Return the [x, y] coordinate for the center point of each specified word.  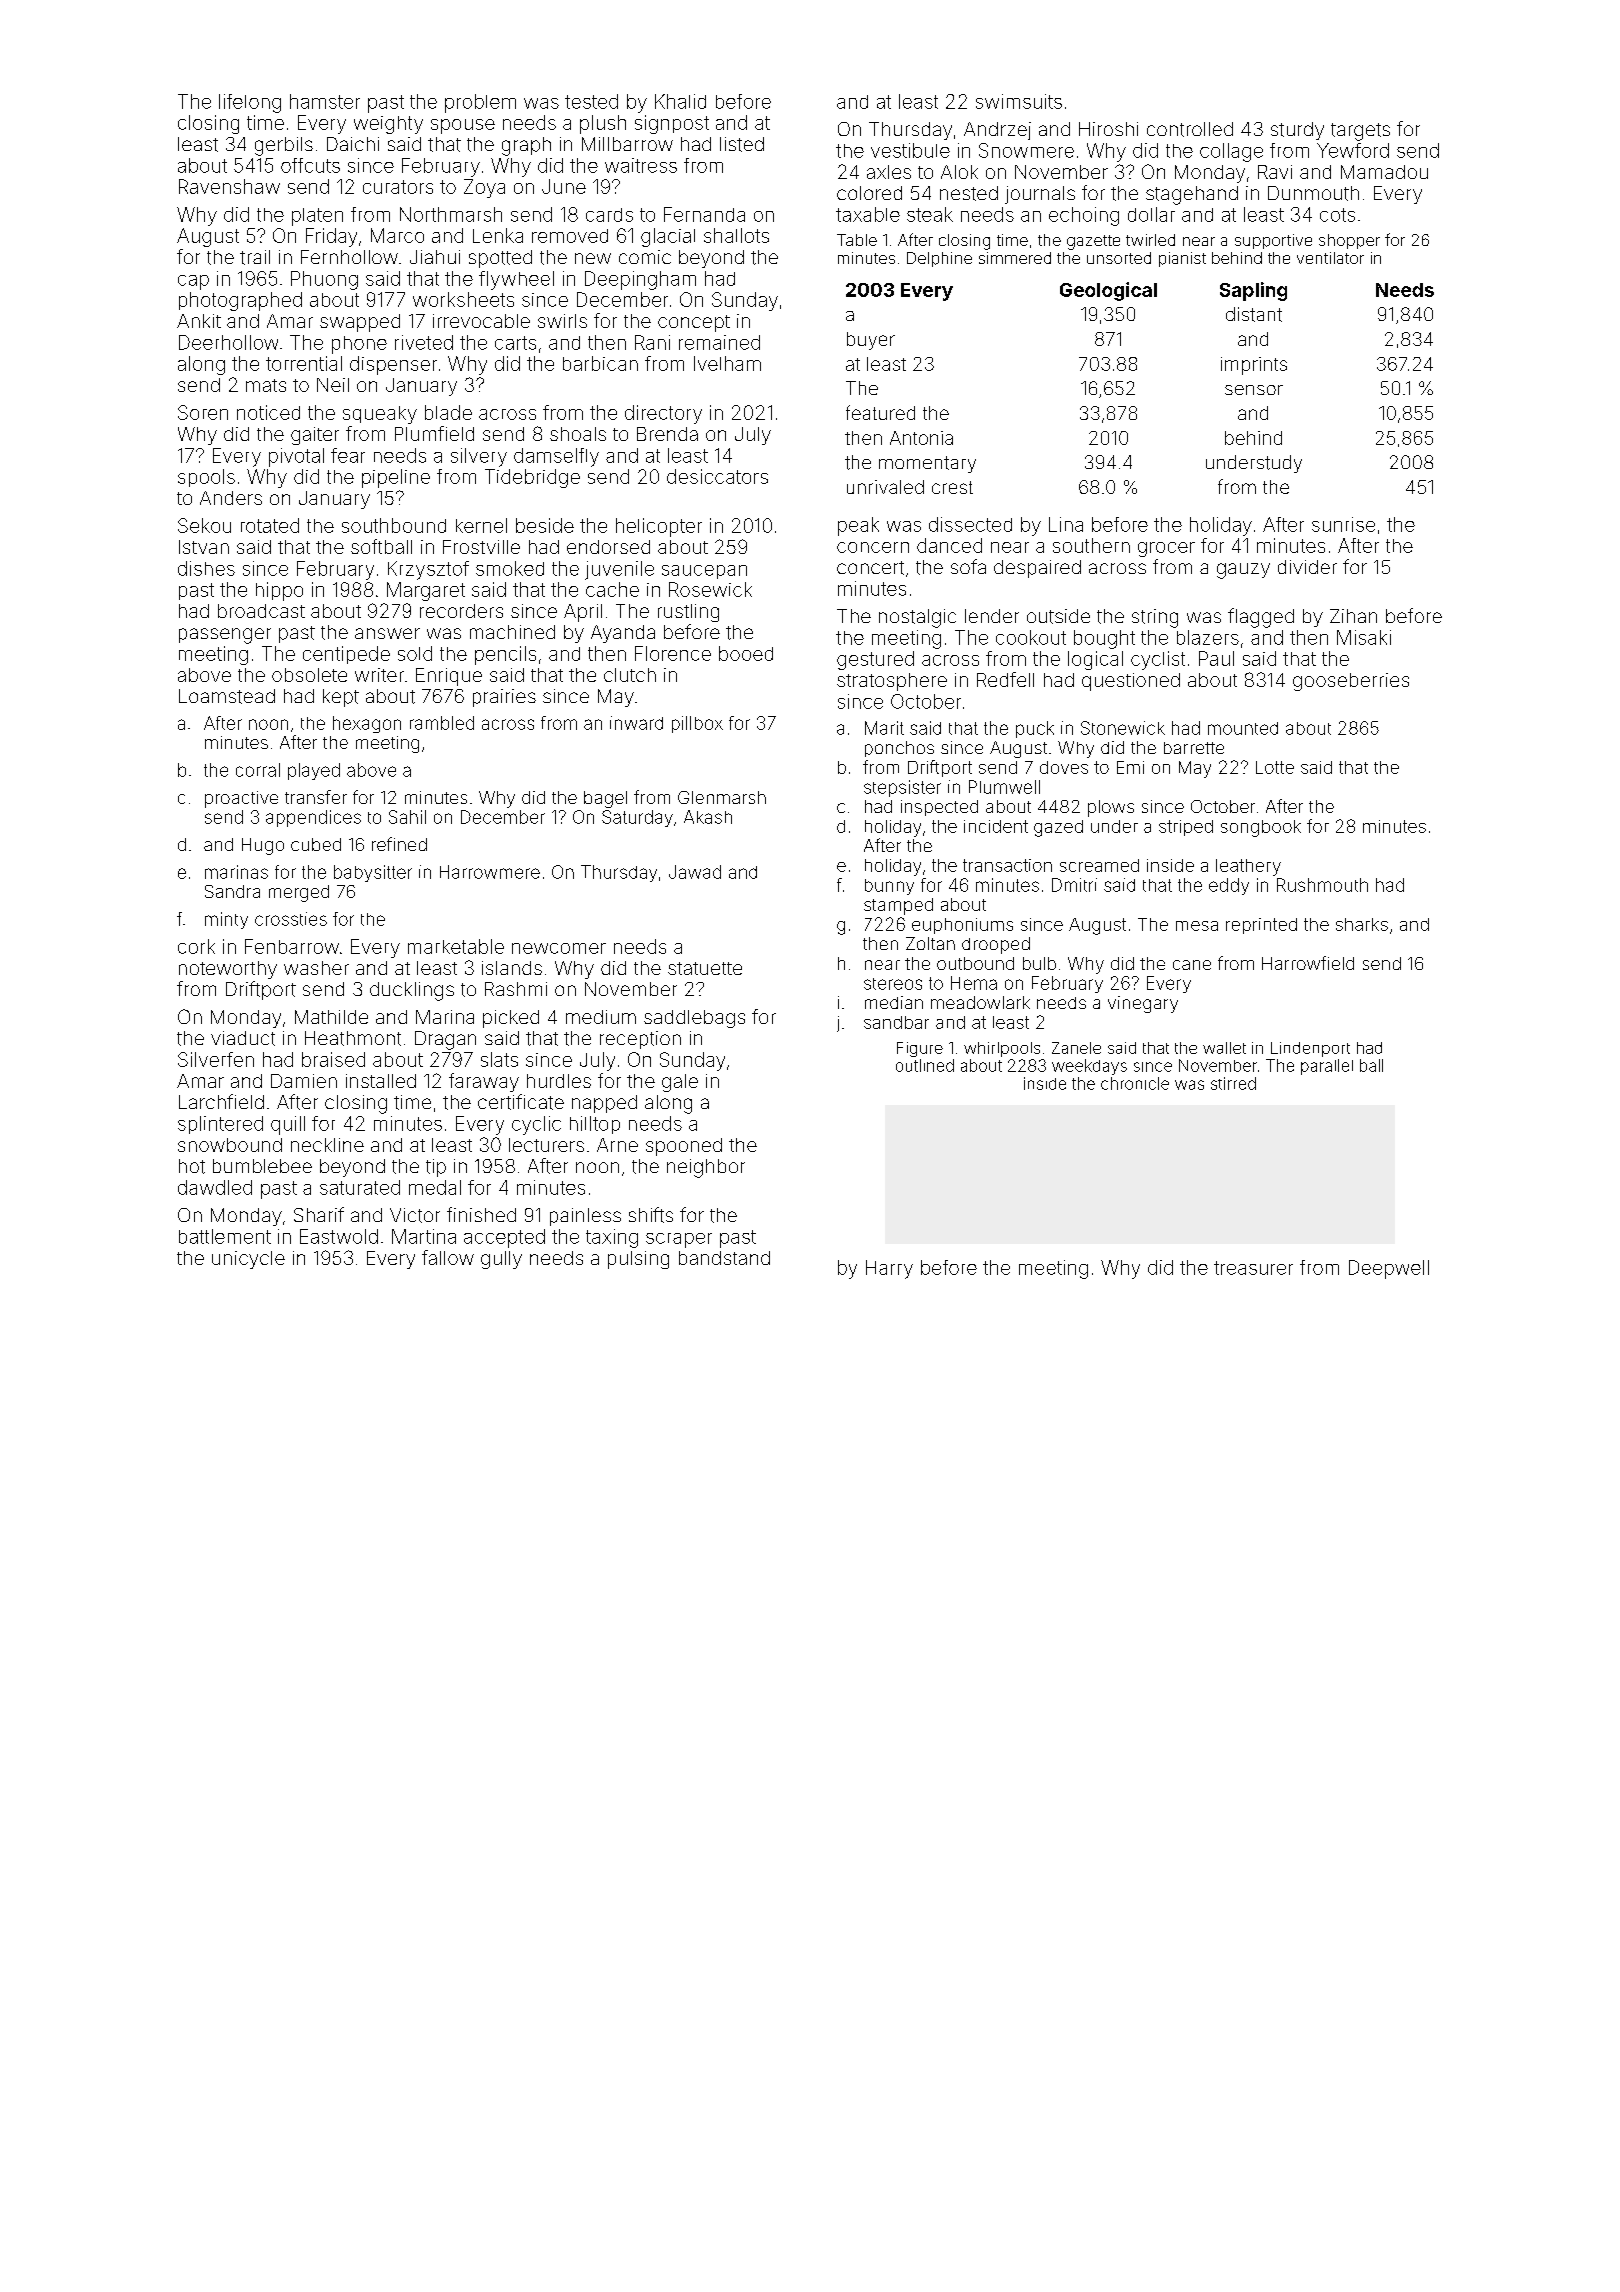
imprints [1254, 366]
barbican [600, 363]
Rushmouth [1322, 885]
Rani [652, 342]
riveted [424, 342]
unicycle [248, 1260]
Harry [889, 1269]
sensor [1254, 390]
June [564, 186]
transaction [1007, 865]
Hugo [263, 846]
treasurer [1253, 1268]
